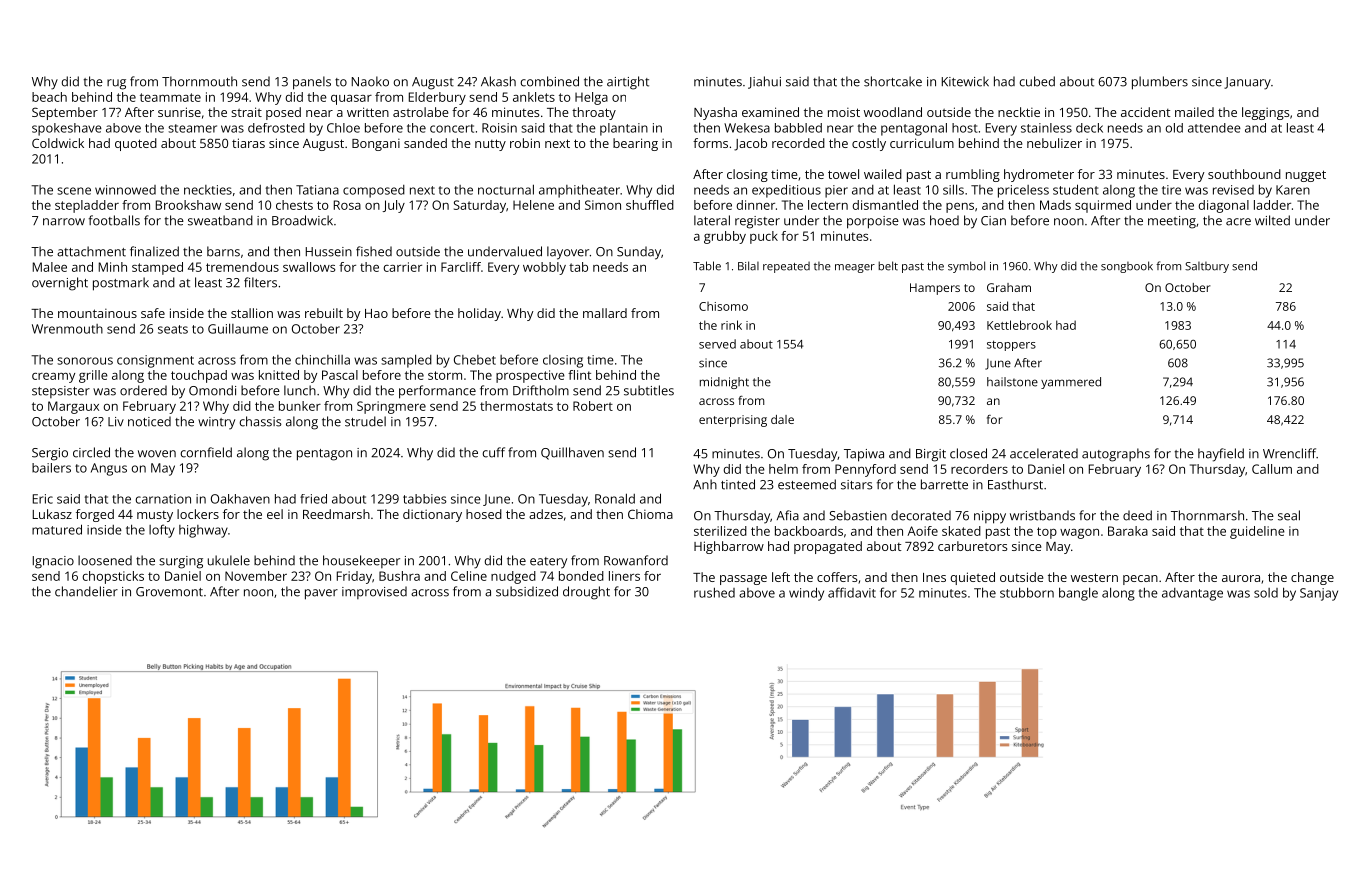 Image resolution: width=1372 pixels, height=887 pixels. What do you see at coordinates (806, 594) in the screenshot?
I see `windy` at bounding box center [806, 594].
